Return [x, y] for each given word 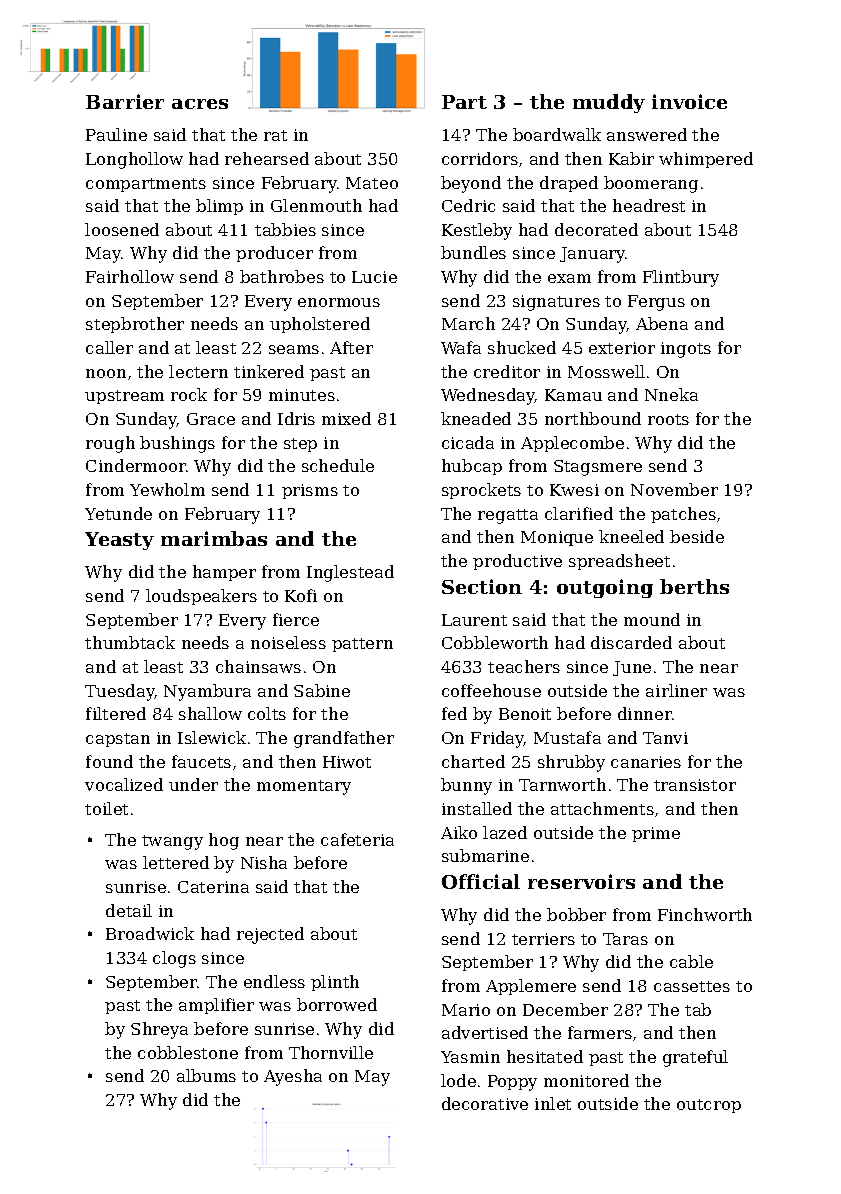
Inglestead [350, 573]
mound [652, 619]
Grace [211, 419]
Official [481, 881]
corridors [480, 158]
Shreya [159, 1030]
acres [200, 104]
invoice [689, 101]
